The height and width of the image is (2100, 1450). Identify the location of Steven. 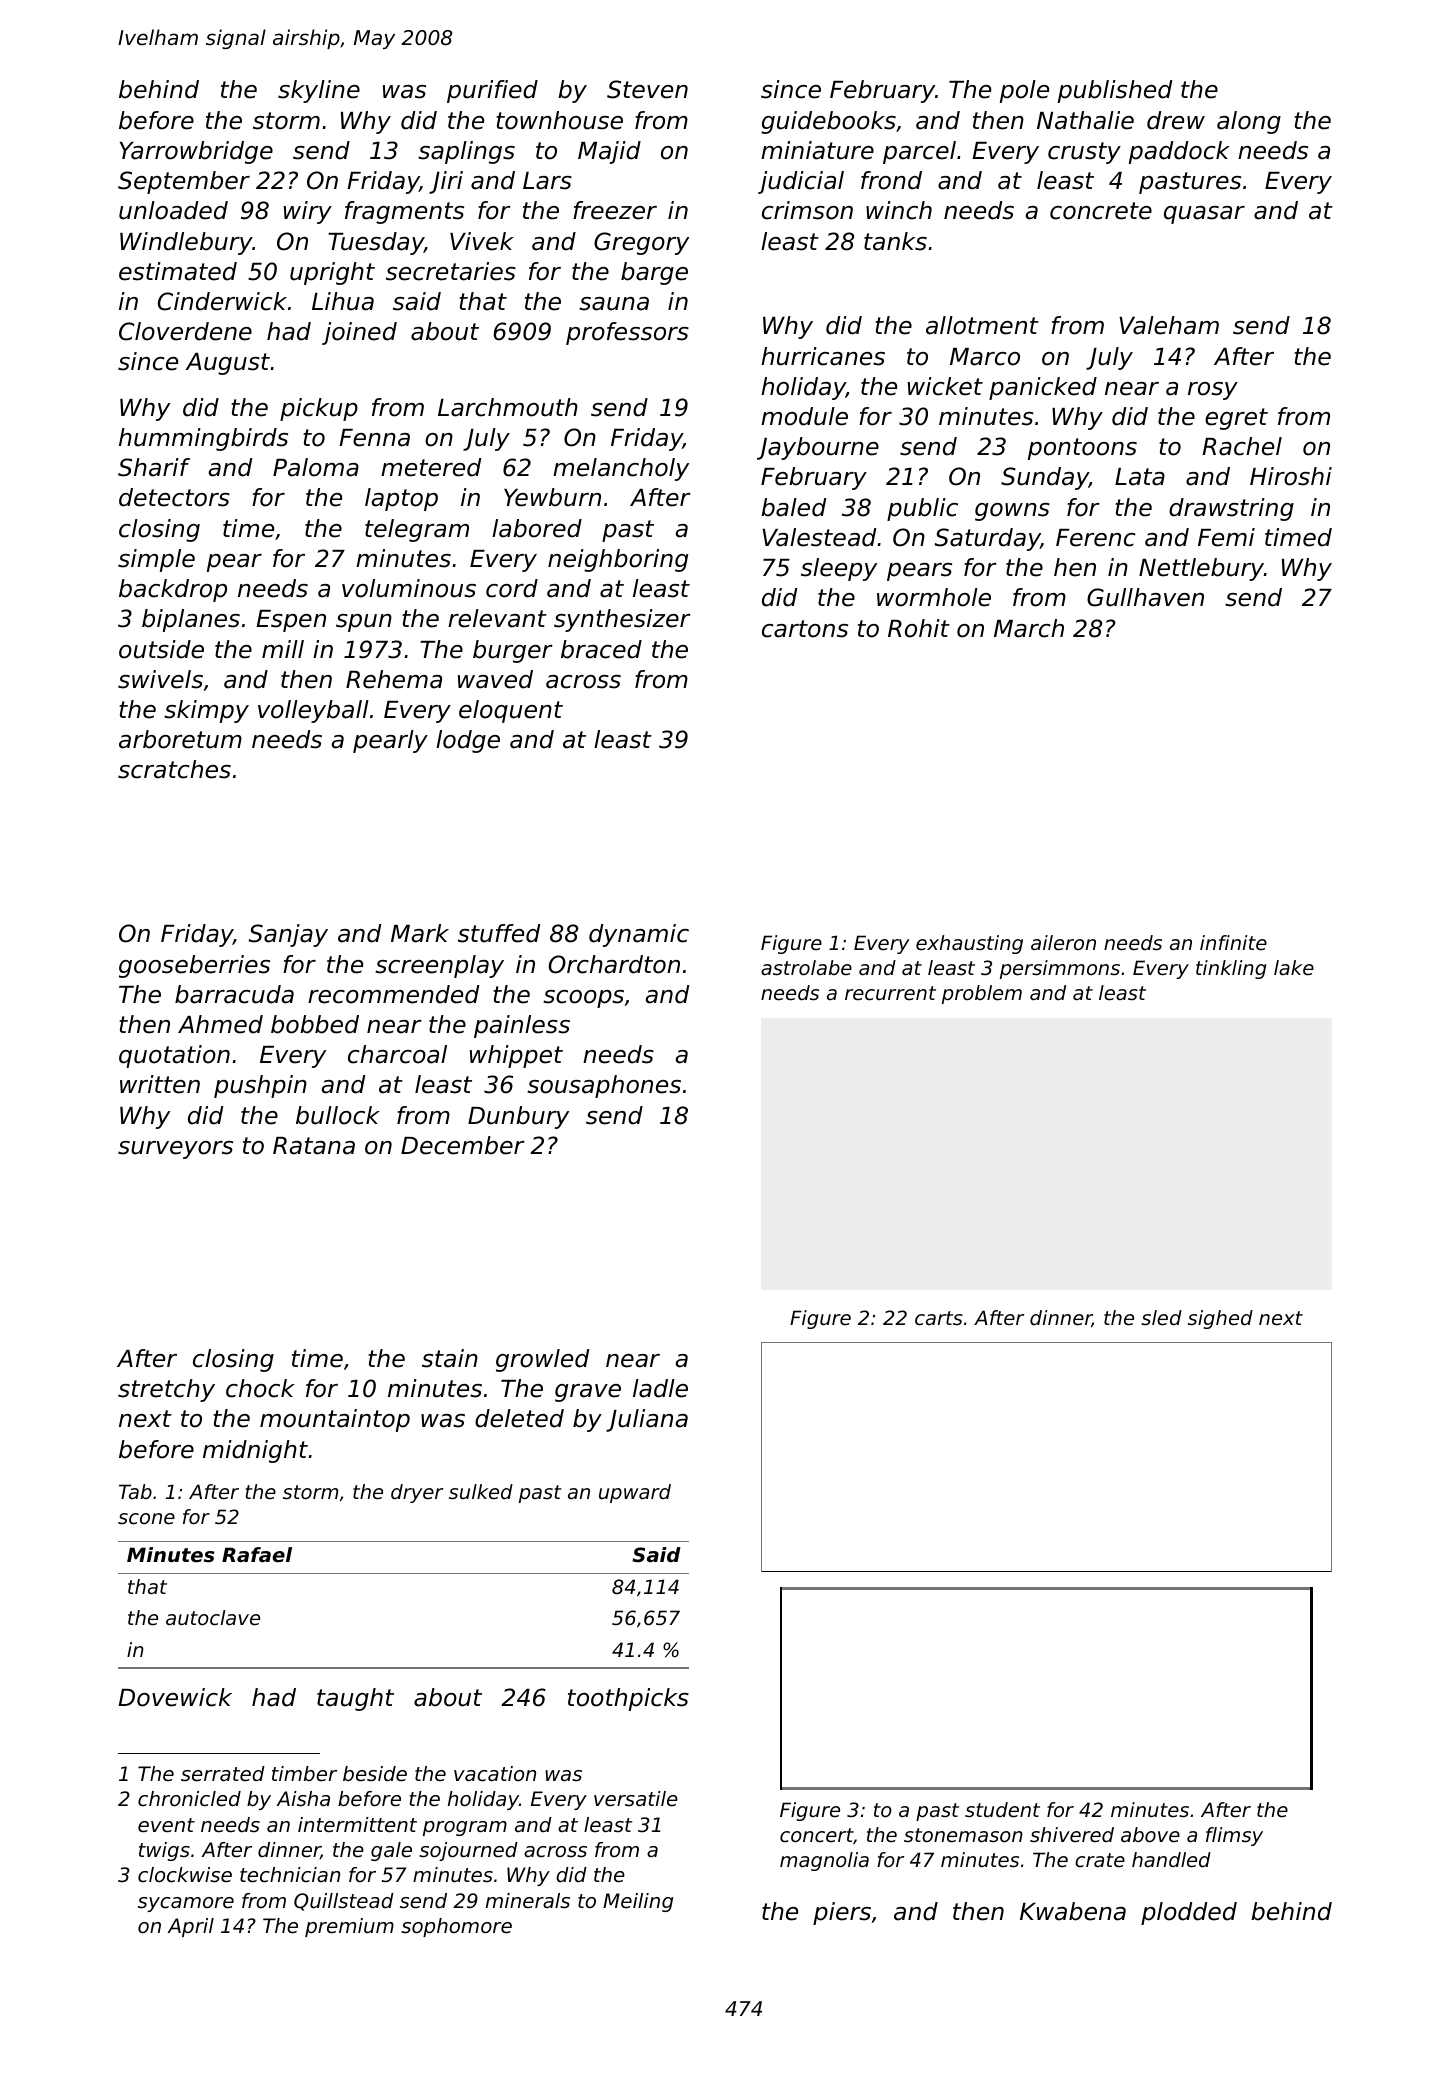
(647, 89).
